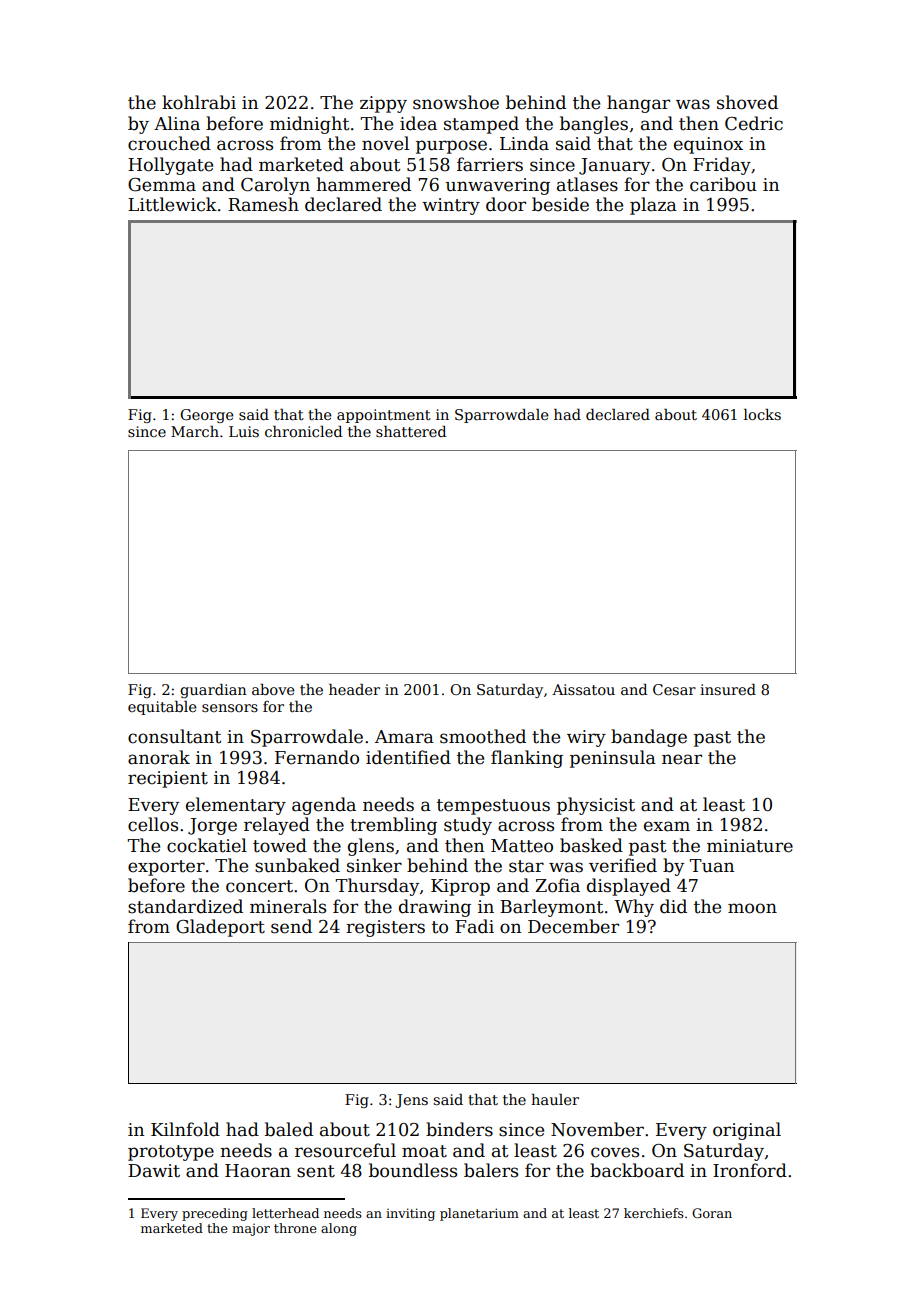 The width and height of the screenshot is (924, 1311). I want to click on plaza, so click(653, 206).
